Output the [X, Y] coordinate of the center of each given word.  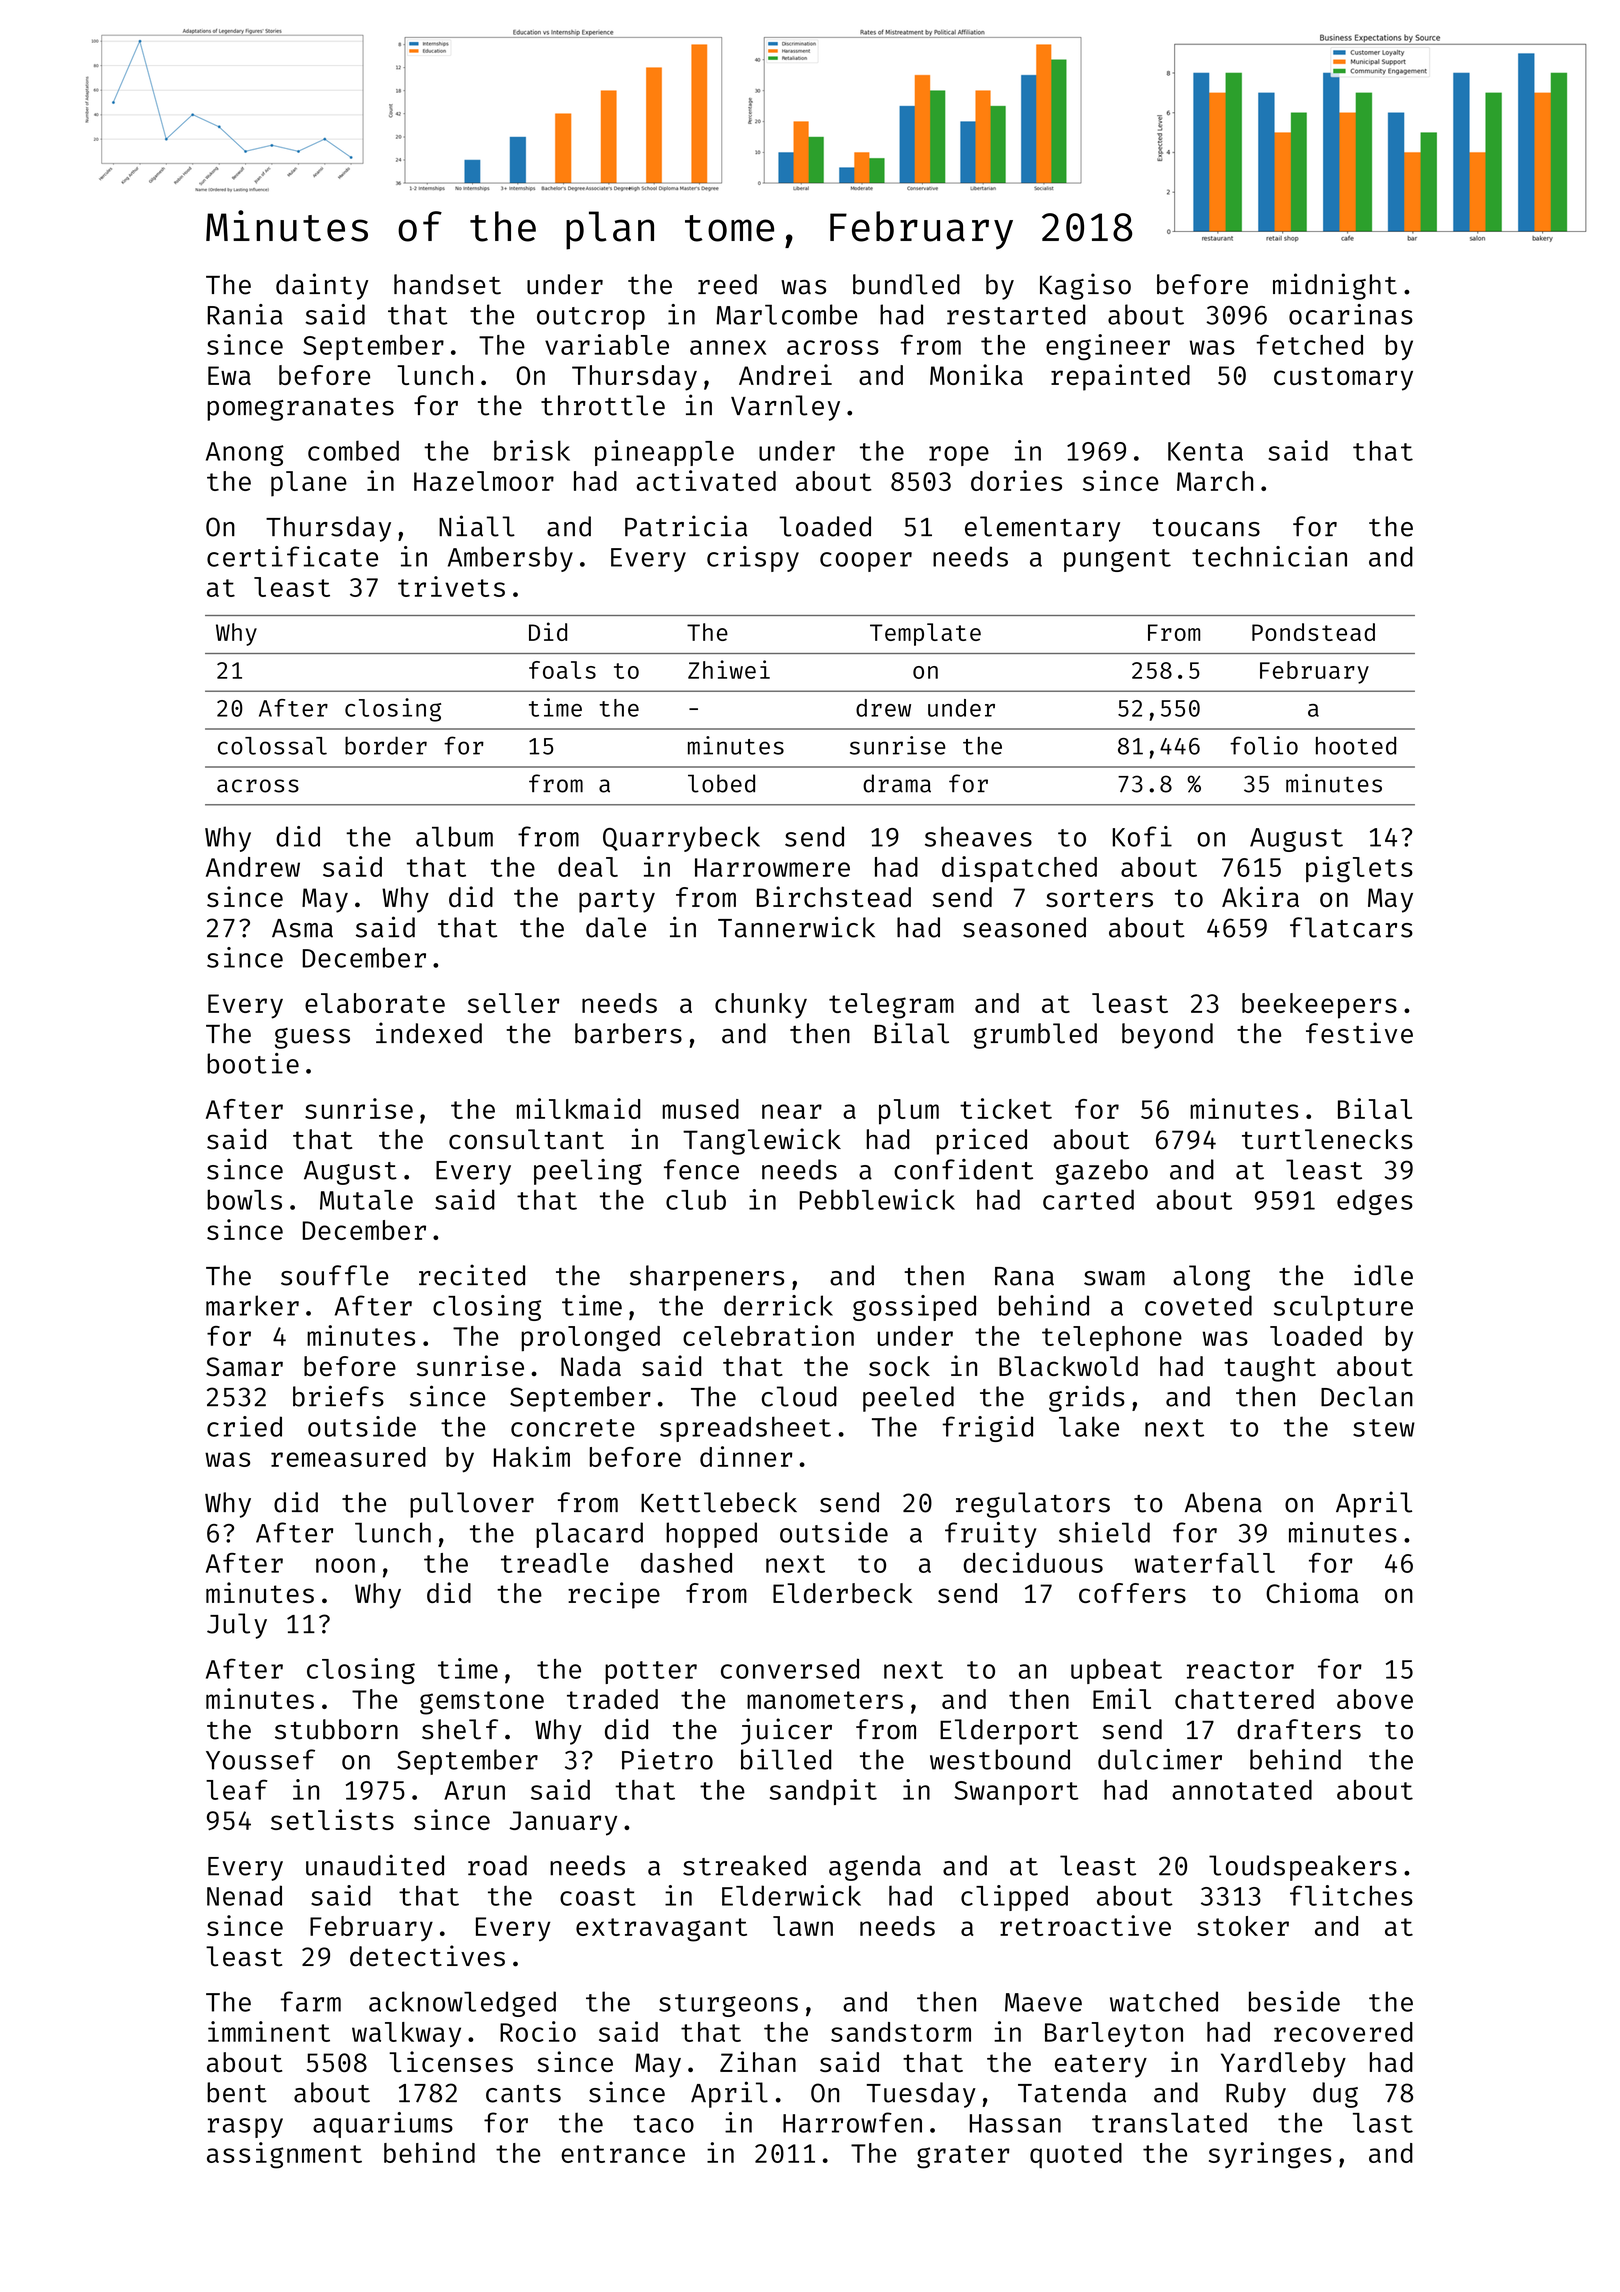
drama [897, 783]
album [454, 836]
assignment [284, 2155]
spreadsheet [745, 1429]
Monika [976, 374]
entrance [623, 2154]
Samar [244, 1366]
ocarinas [1351, 314]
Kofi [1142, 836]
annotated [1242, 1790]
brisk [532, 450]
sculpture [1343, 1308]
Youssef [260, 1759]
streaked [744, 1865]
